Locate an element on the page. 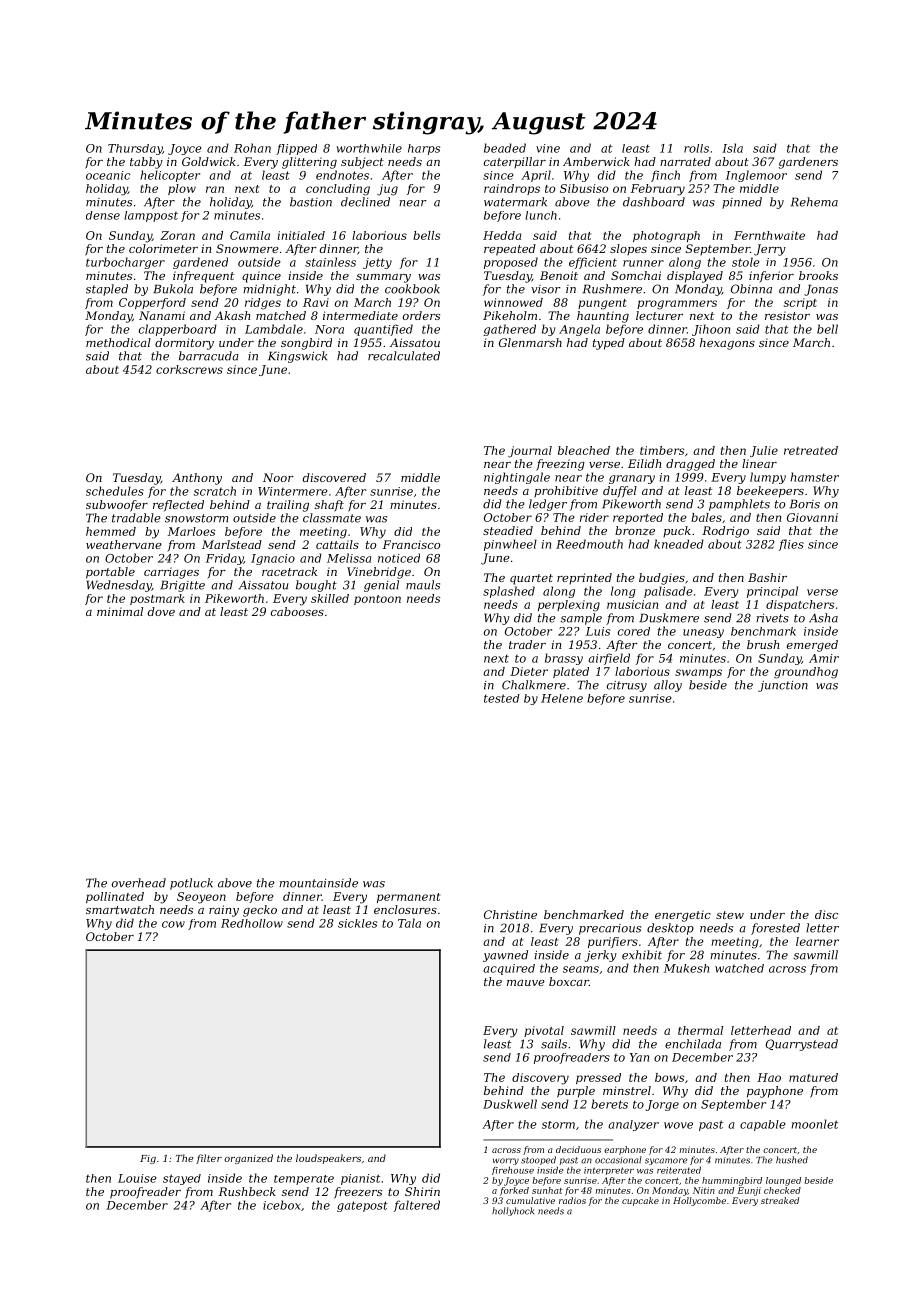 The height and width of the document is (1308, 924). cow is located at coordinates (173, 924).
